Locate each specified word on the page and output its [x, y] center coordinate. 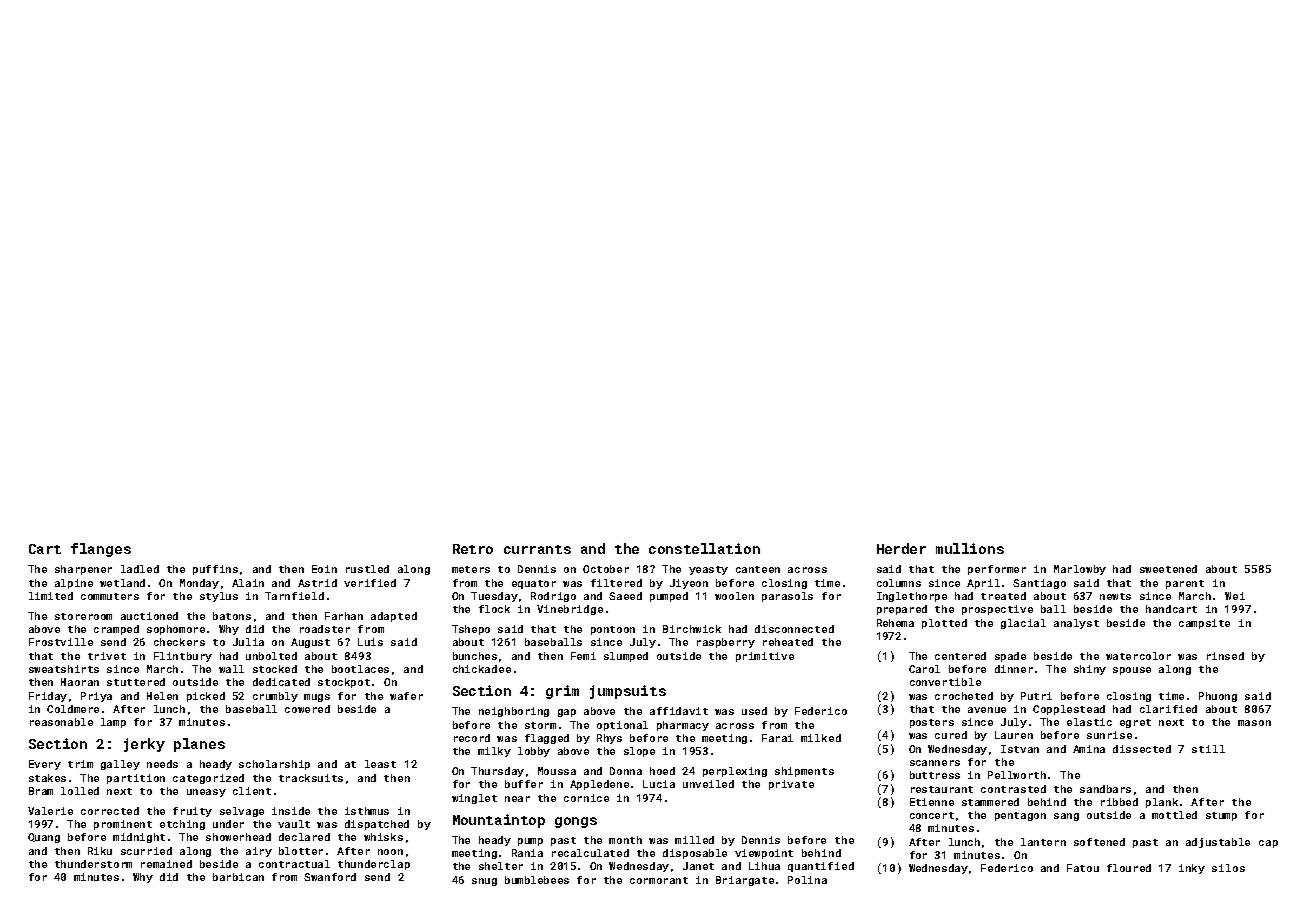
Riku [100, 851]
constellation [704, 548]
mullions [970, 548]
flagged [547, 739]
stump [1221, 816]
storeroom [83, 616]
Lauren [1014, 735]
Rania [527, 853]
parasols [787, 597]
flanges [101, 550]
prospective [997, 610]
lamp [113, 723]
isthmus [367, 811]
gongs [576, 822]
